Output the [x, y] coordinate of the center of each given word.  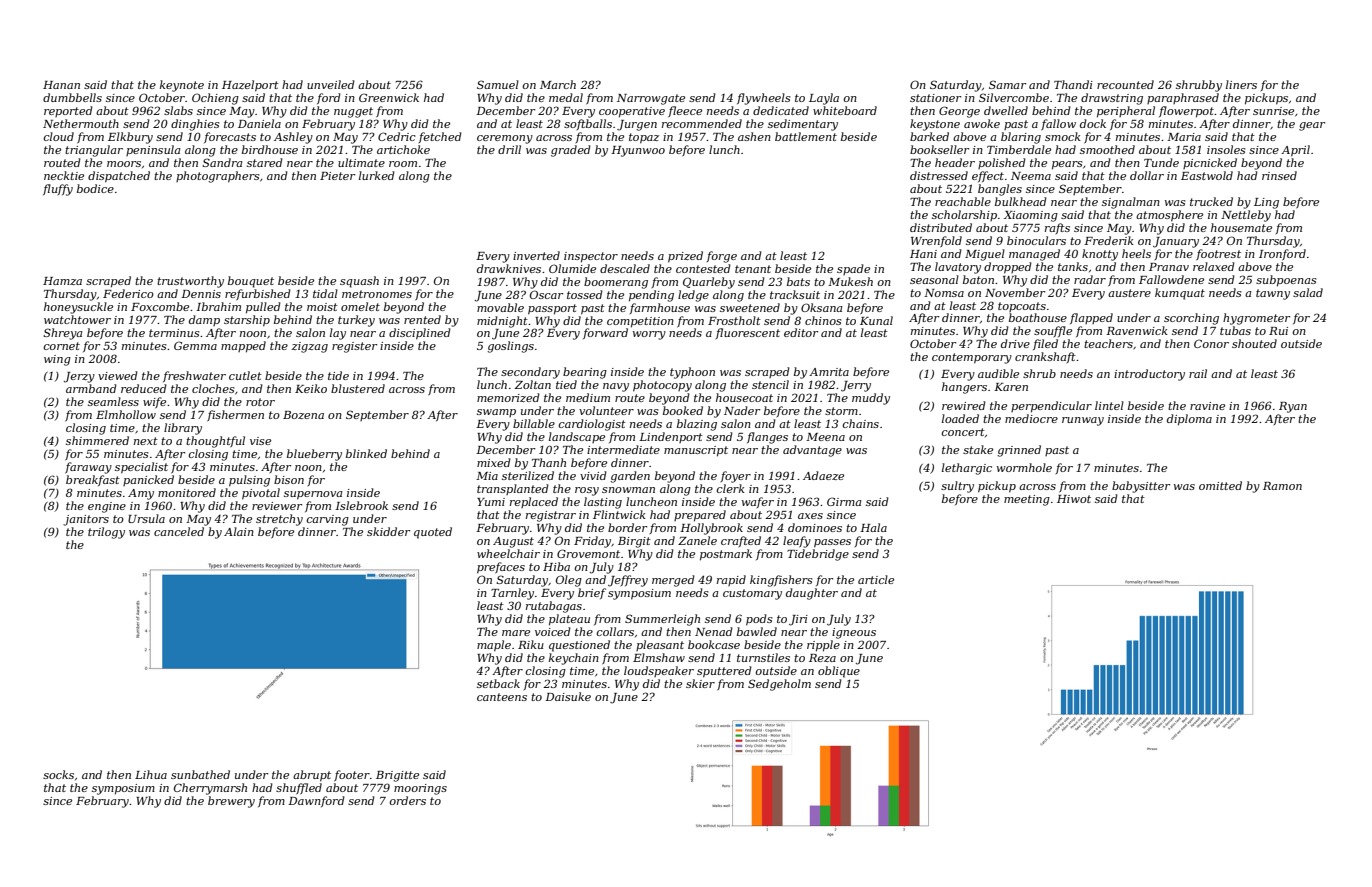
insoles [1226, 149]
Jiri [798, 620]
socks [58, 774]
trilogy [106, 533]
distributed [941, 227]
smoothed [1107, 149]
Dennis [201, 294]
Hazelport [250, 86]
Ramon [1282, 486]
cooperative [632, 112]
